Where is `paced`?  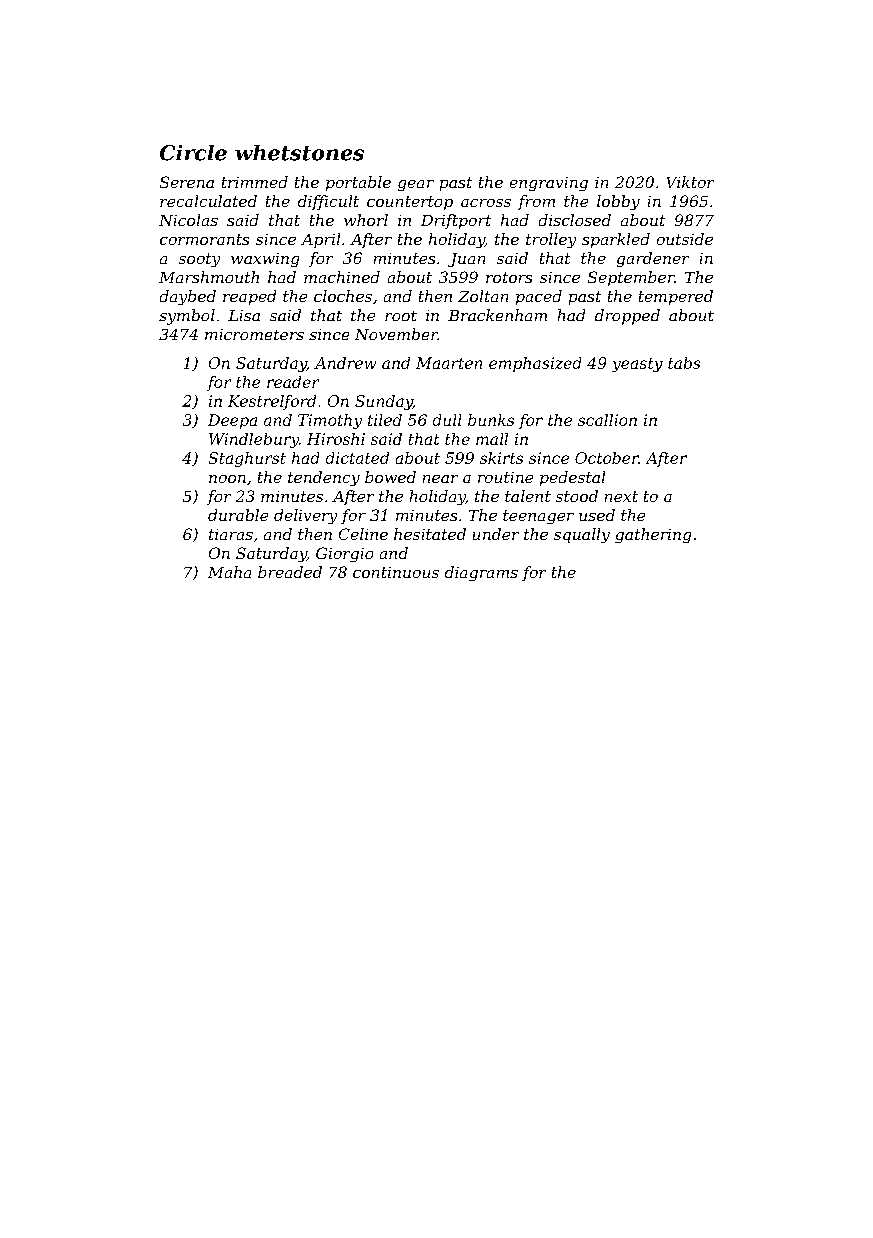 paced is located at coordinates (539, 297).
